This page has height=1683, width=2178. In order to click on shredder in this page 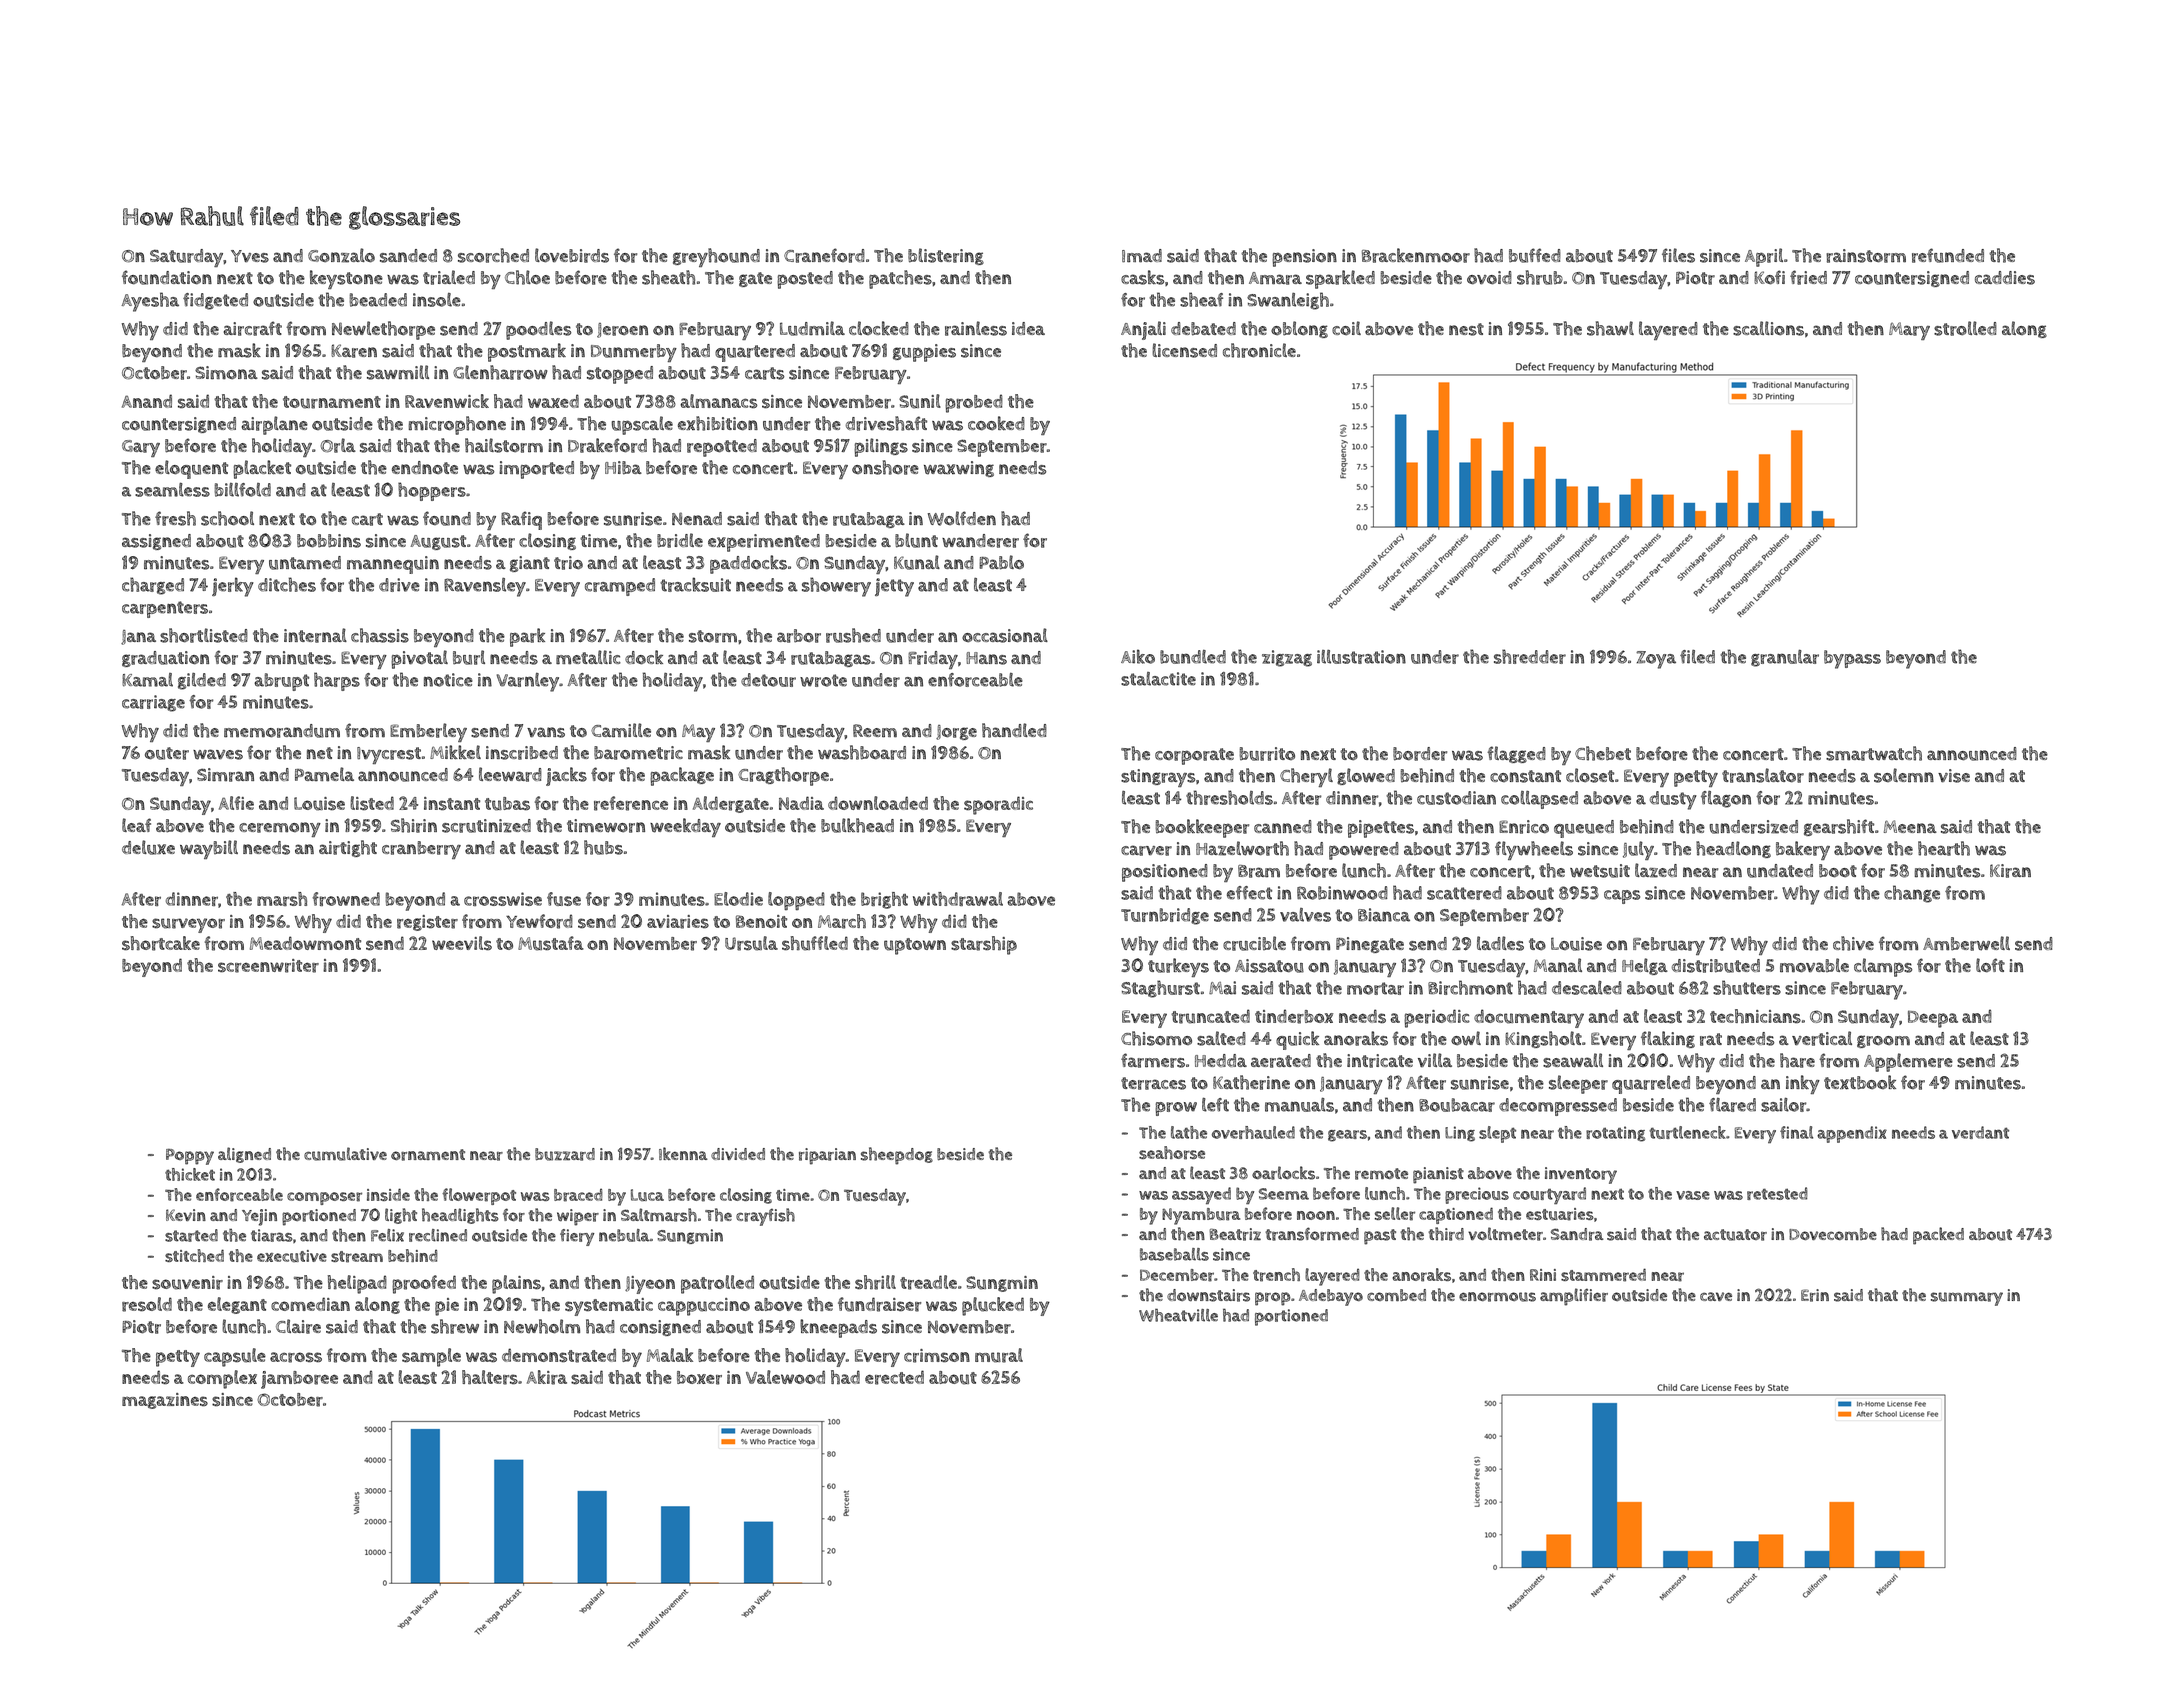, I will do `click(1530, 656)`.
